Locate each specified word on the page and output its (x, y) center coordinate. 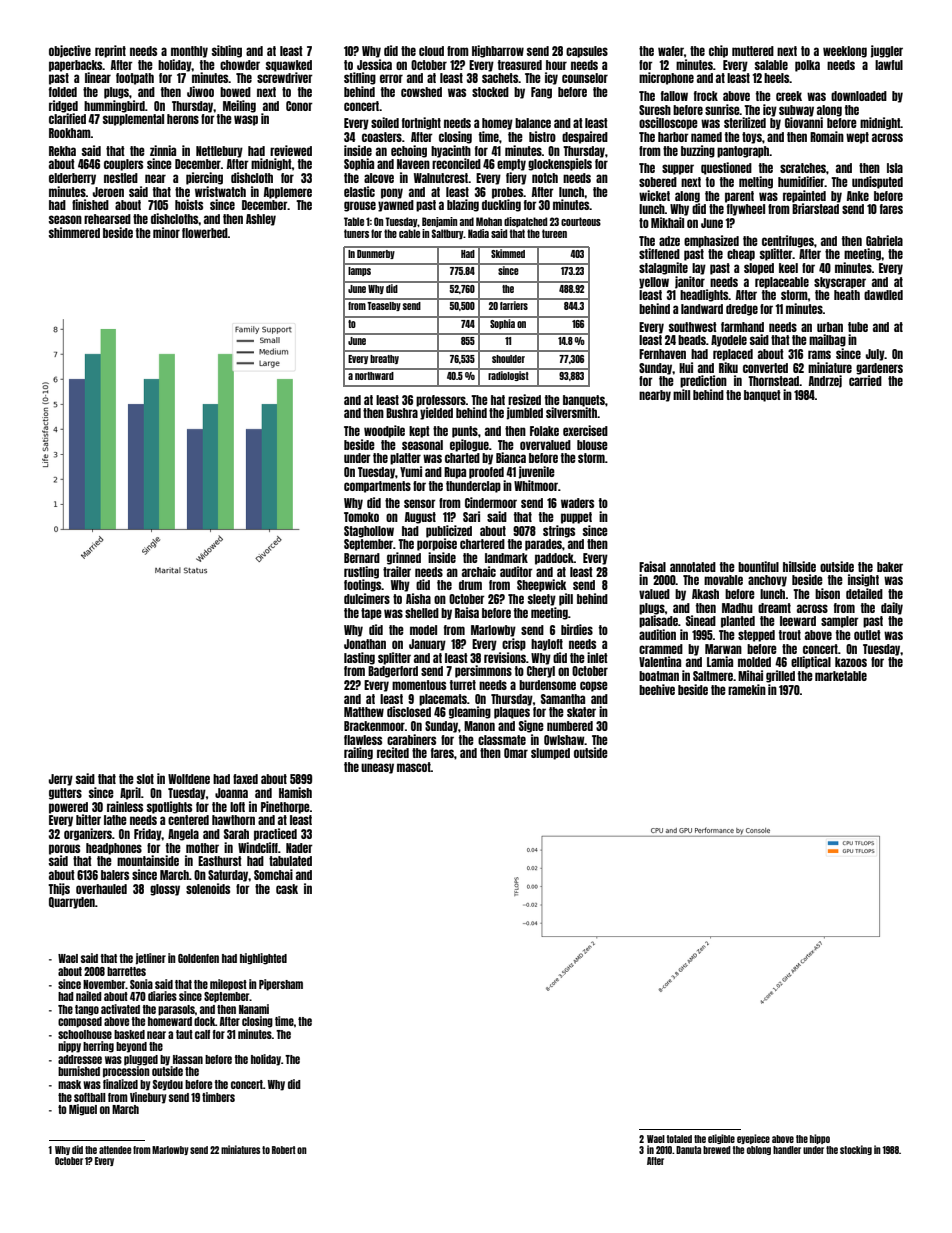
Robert (284, 1150)
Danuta (688, 1150)
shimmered (74, 232)
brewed (717, 1150)
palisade (658, 621)
